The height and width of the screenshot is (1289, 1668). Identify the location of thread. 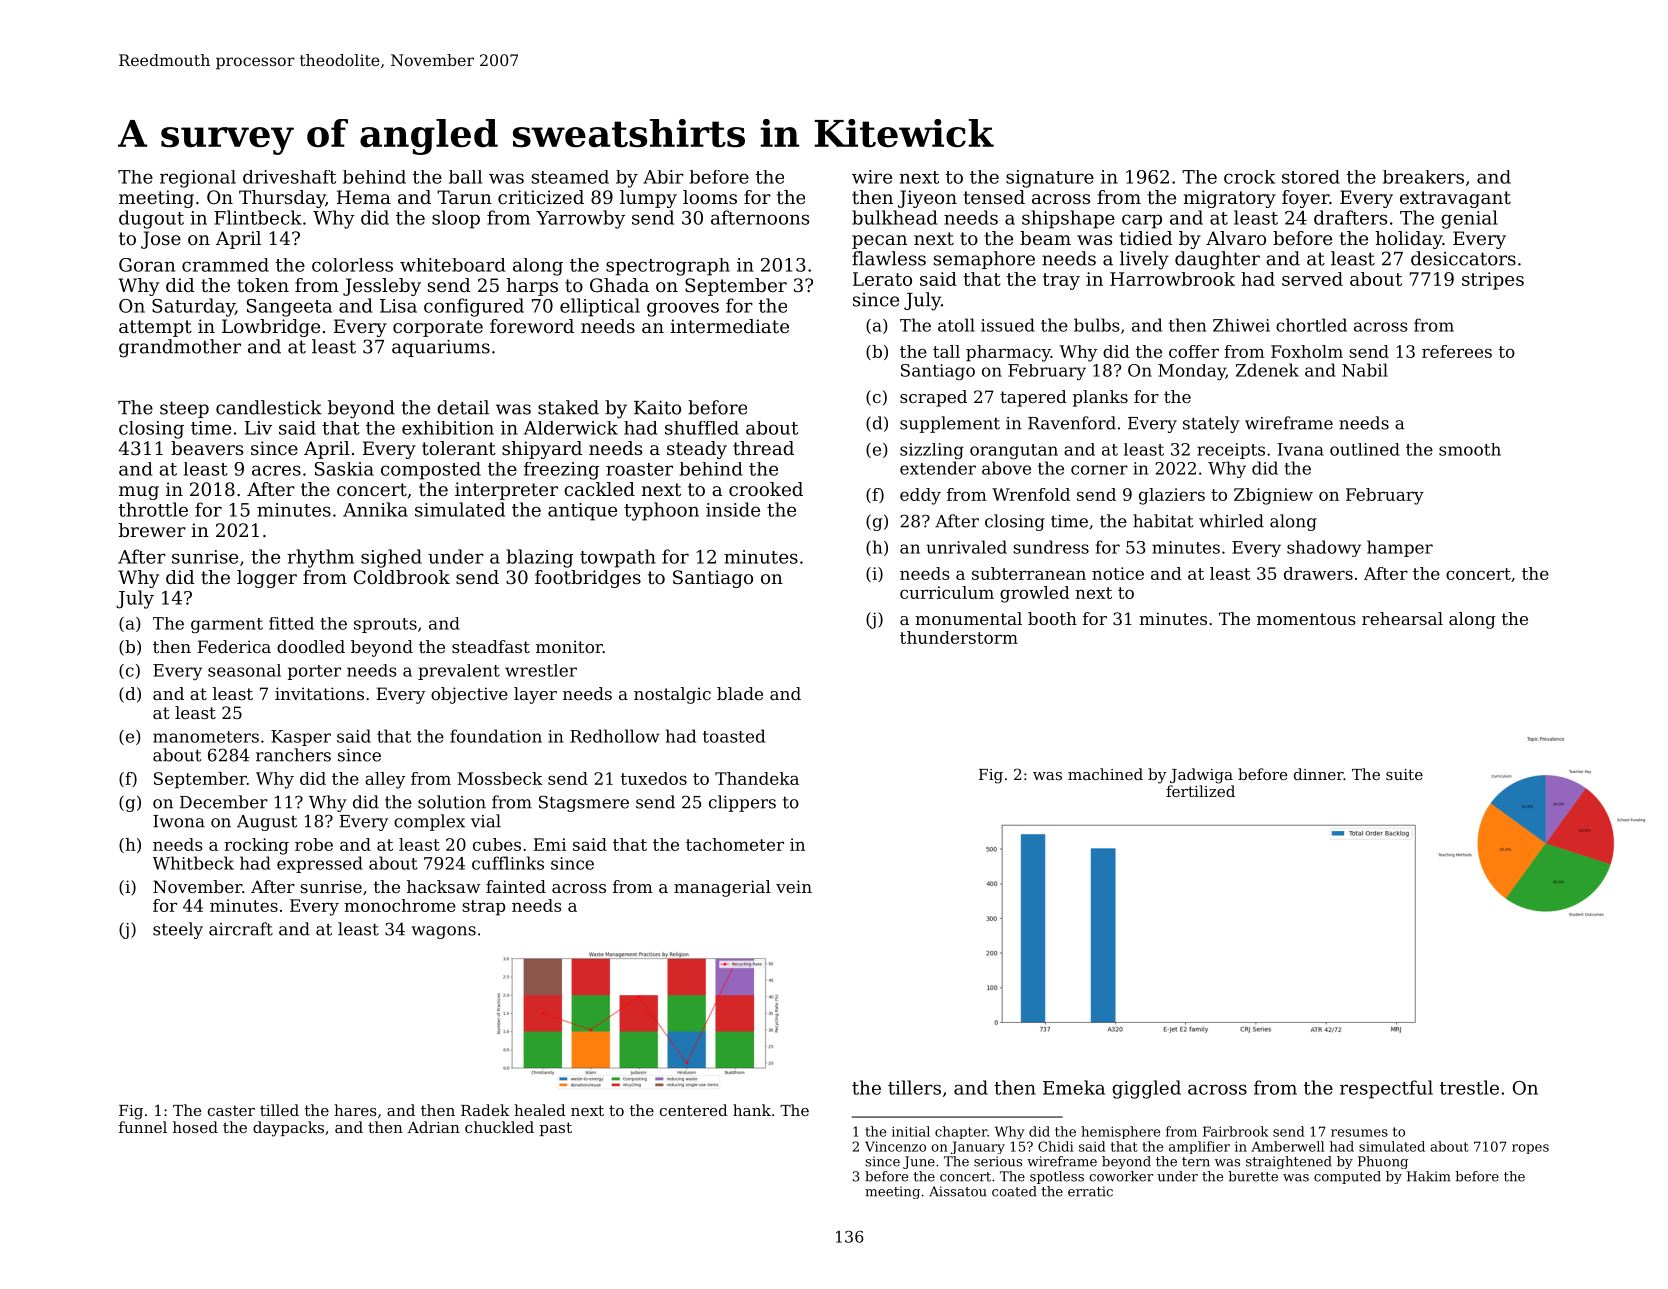
(763, 448).
